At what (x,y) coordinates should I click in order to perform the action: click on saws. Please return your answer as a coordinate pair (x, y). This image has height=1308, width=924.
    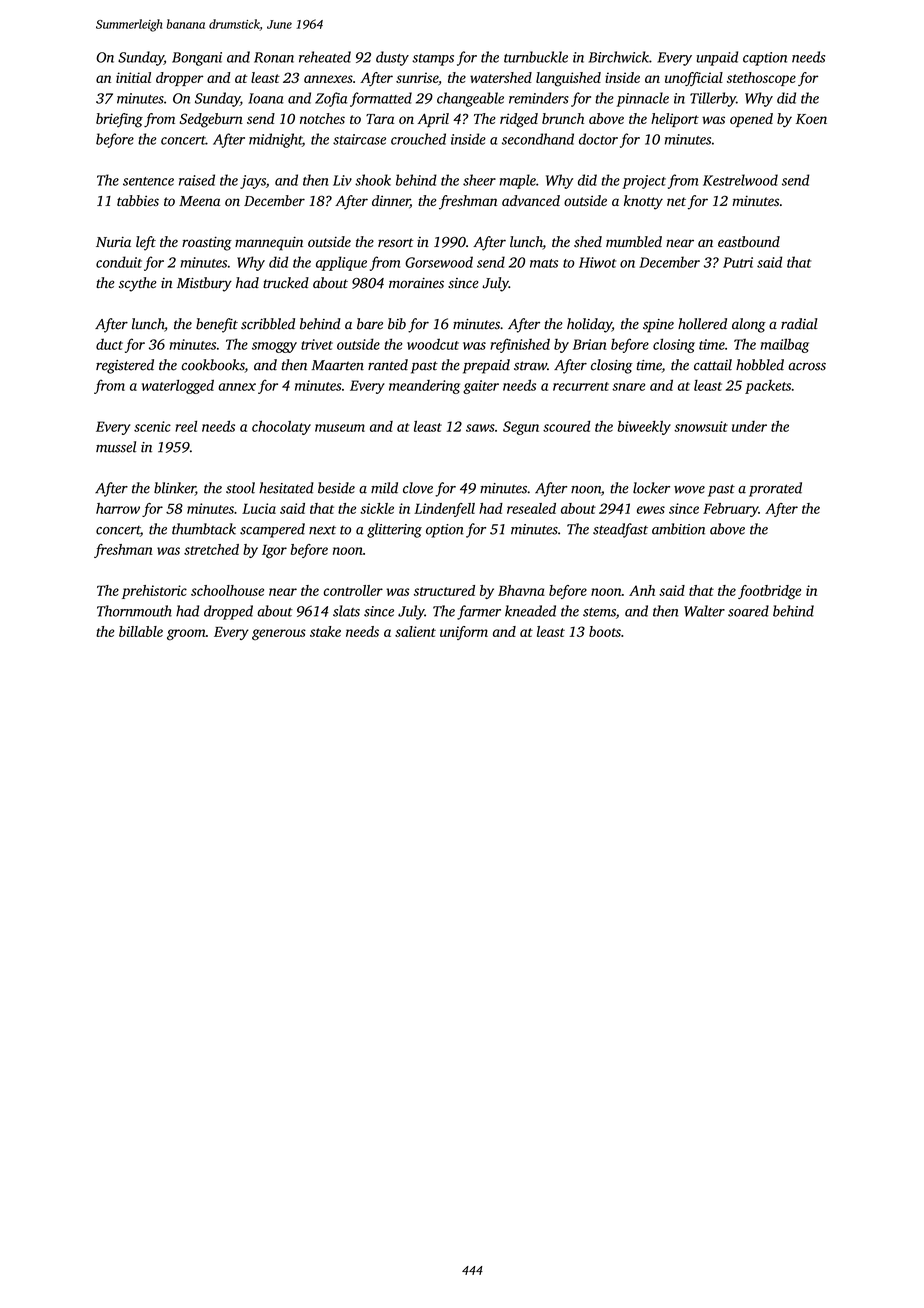
    Looking at the image, I should click on (480, 428).
